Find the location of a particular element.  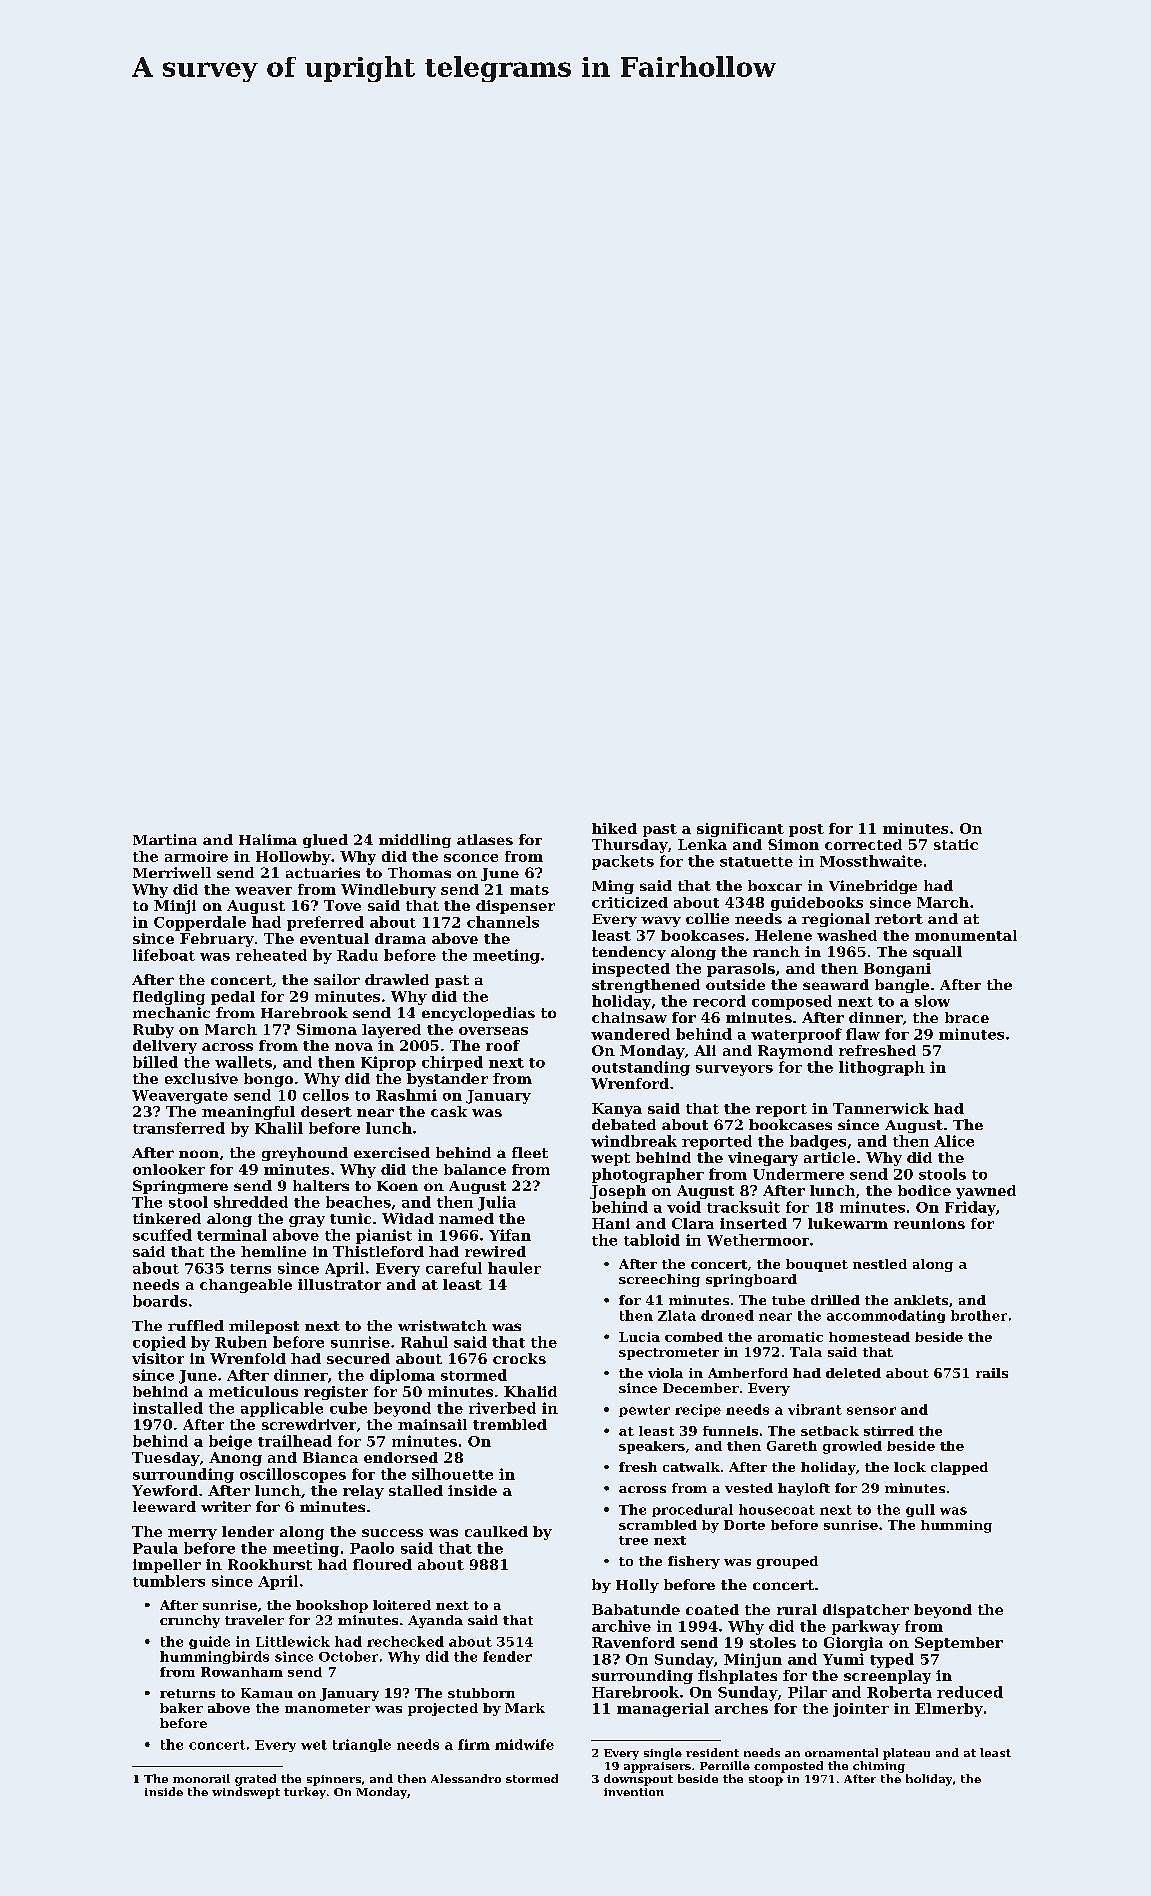

Alessandro is located at coordinates (466, 1778).
